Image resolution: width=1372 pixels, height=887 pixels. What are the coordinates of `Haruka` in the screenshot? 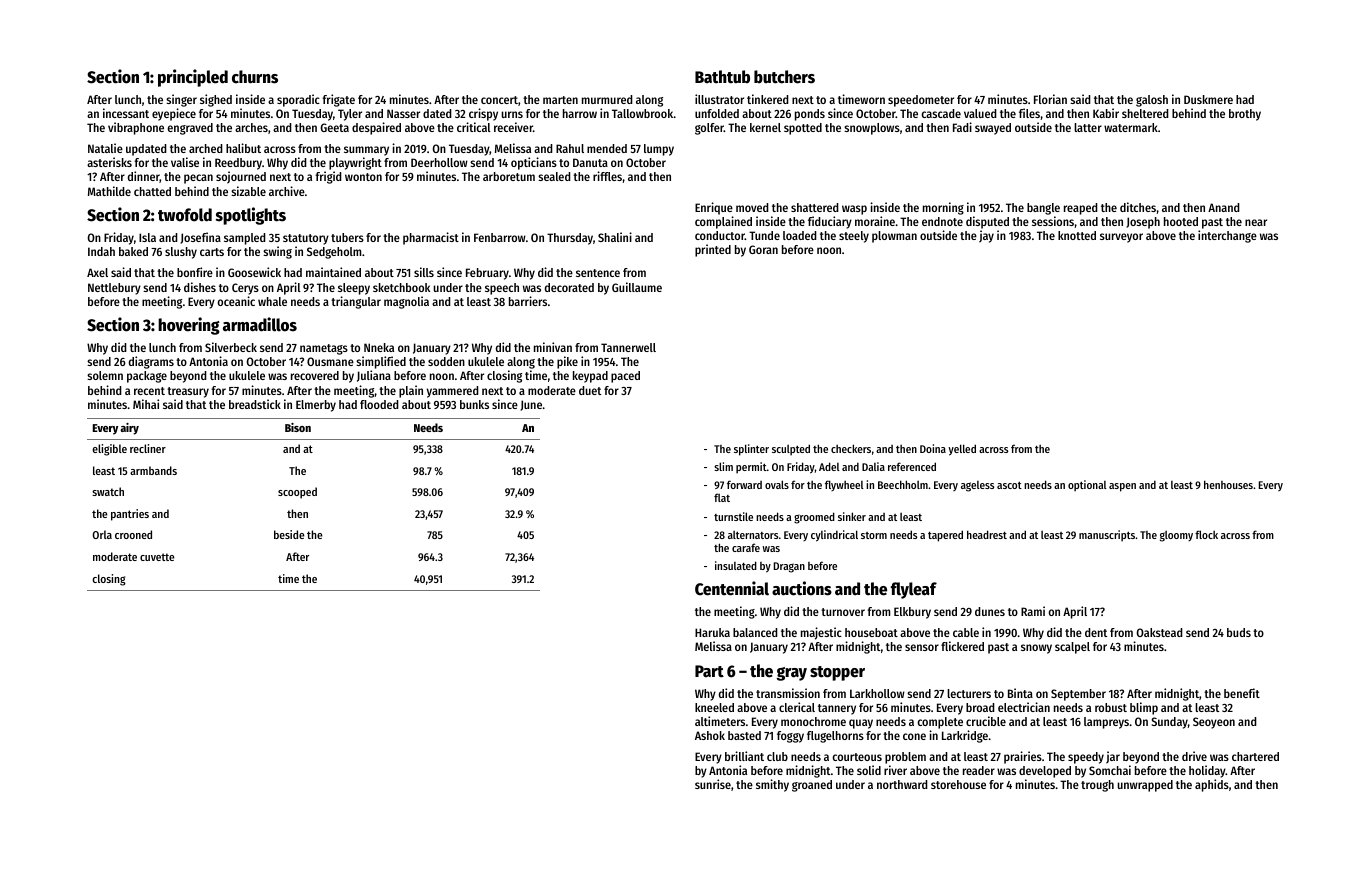 It's located at (712, 632).
